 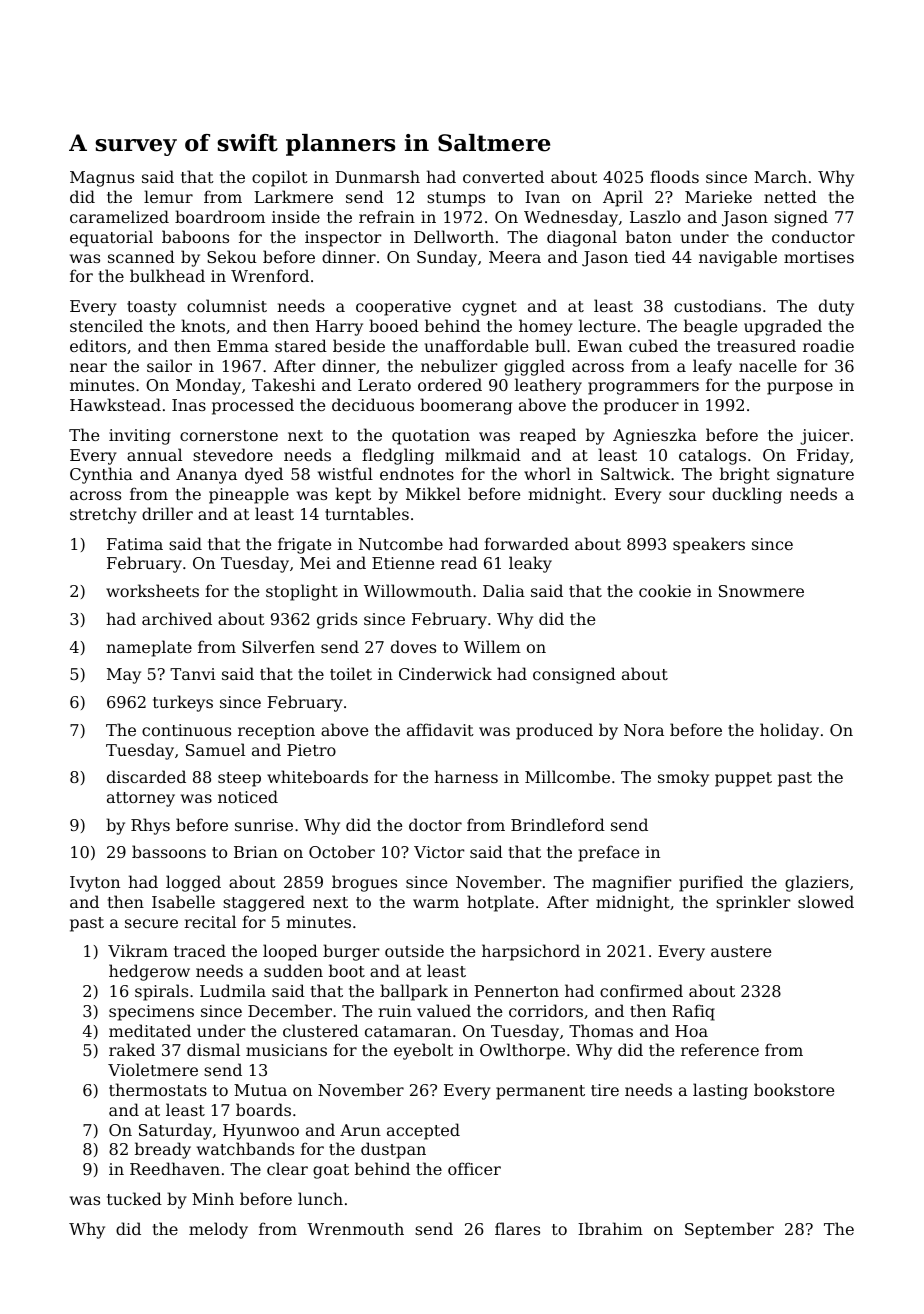 I want to click on thermostats, so click(x=158, y=1089).
